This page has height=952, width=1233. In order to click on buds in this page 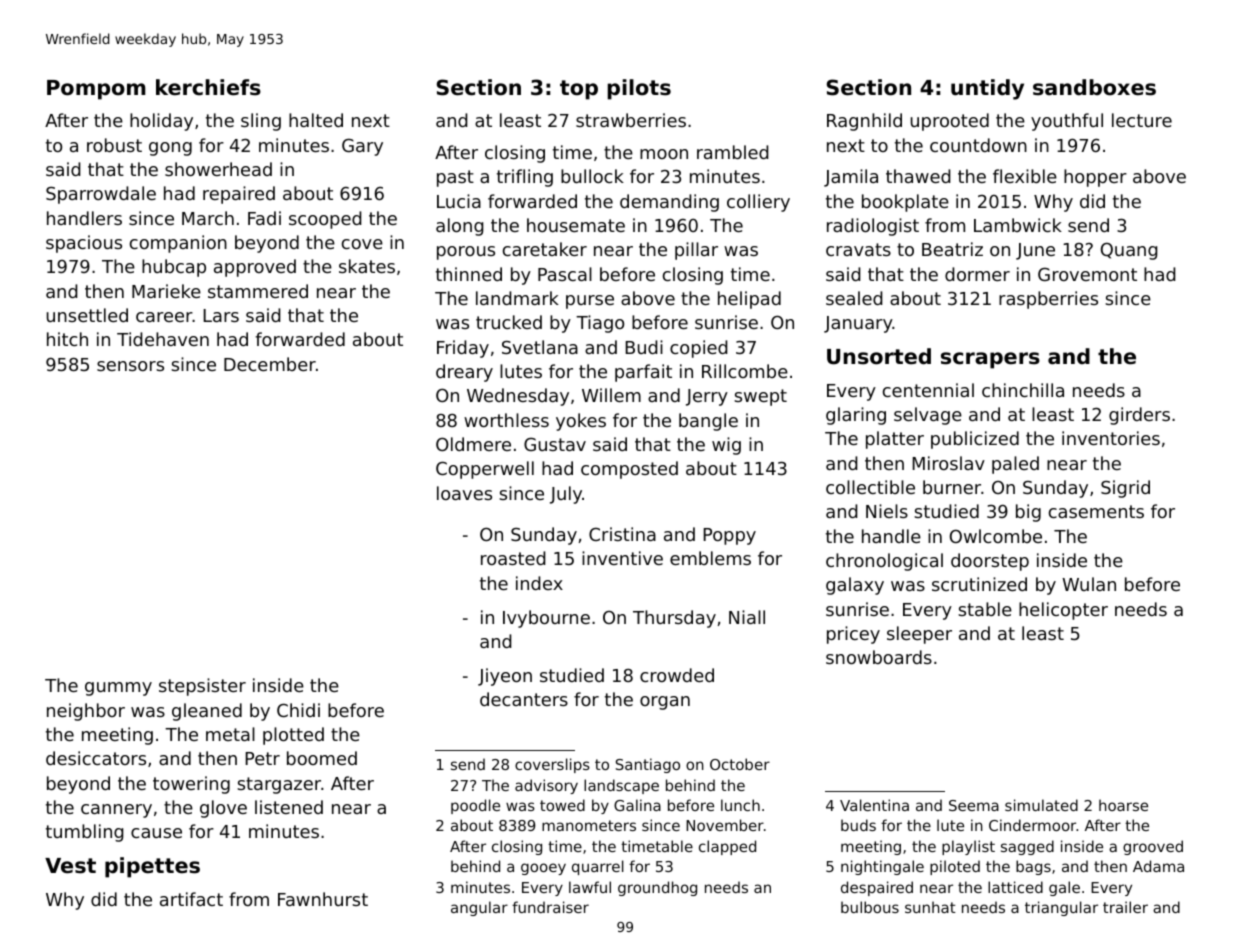, I will do `click(858, 825)`.
